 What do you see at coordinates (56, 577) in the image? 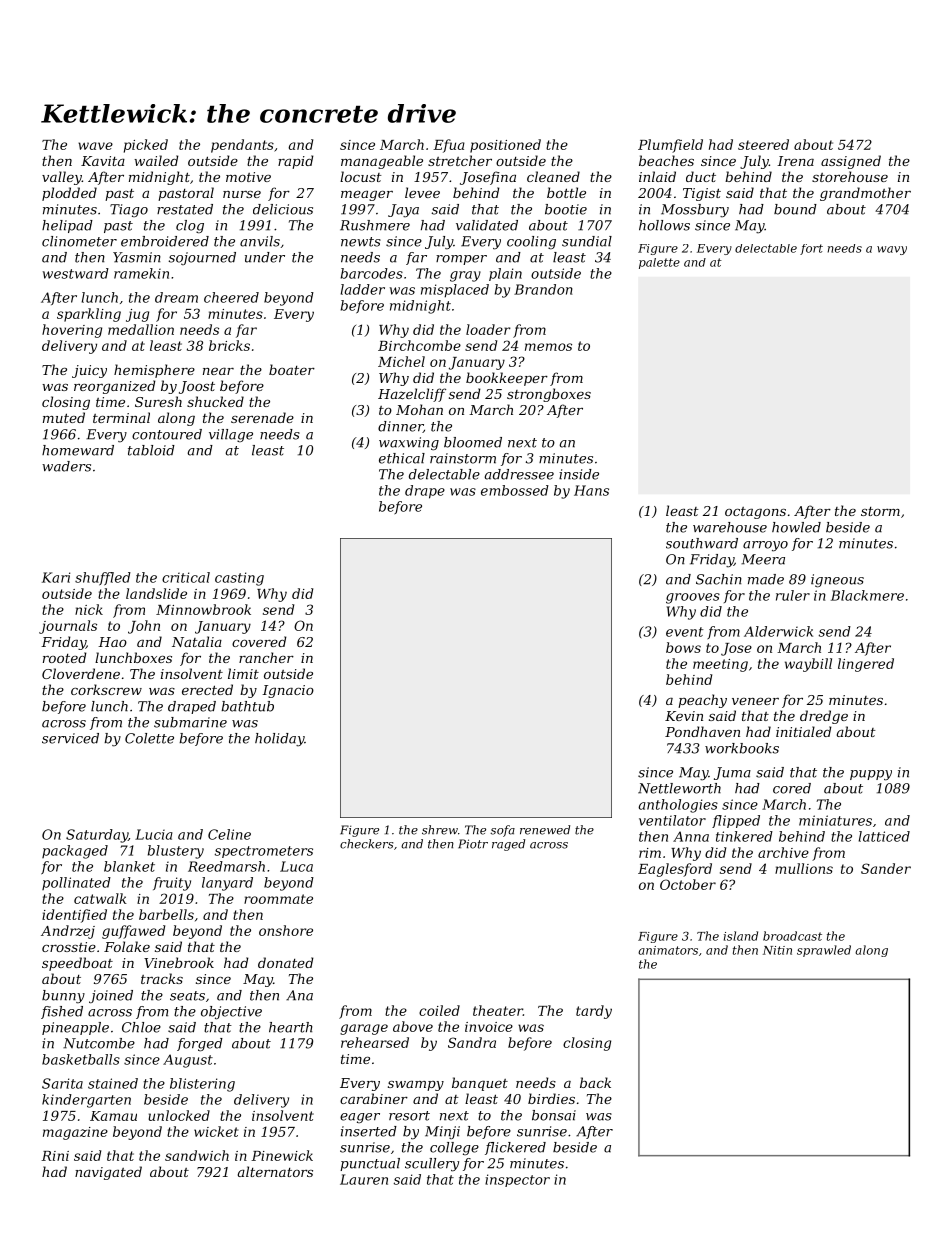
I see `Kari` at bounding box center [56, 577].
